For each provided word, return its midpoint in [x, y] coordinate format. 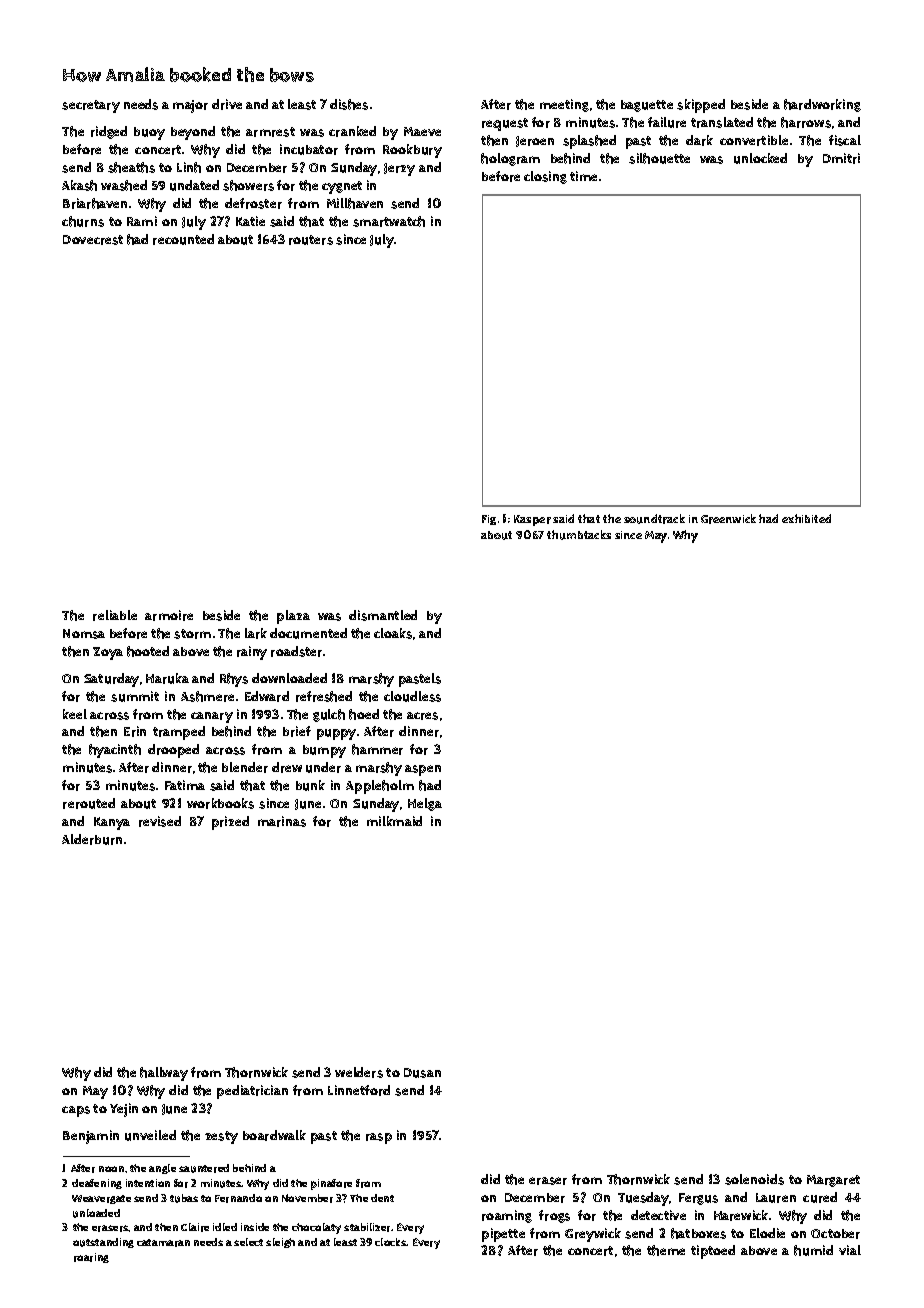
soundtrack [654, 519]
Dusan [422, 1073]
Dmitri [841, 158]
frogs [554, 1216]
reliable [115, 615]
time [583, 176]
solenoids [754, 1179]
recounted [183, 239]
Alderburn [92, 839]
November [307, 1198]
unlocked [760, 158]
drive [227, 104]
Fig [489, 520]
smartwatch [389, 221]
